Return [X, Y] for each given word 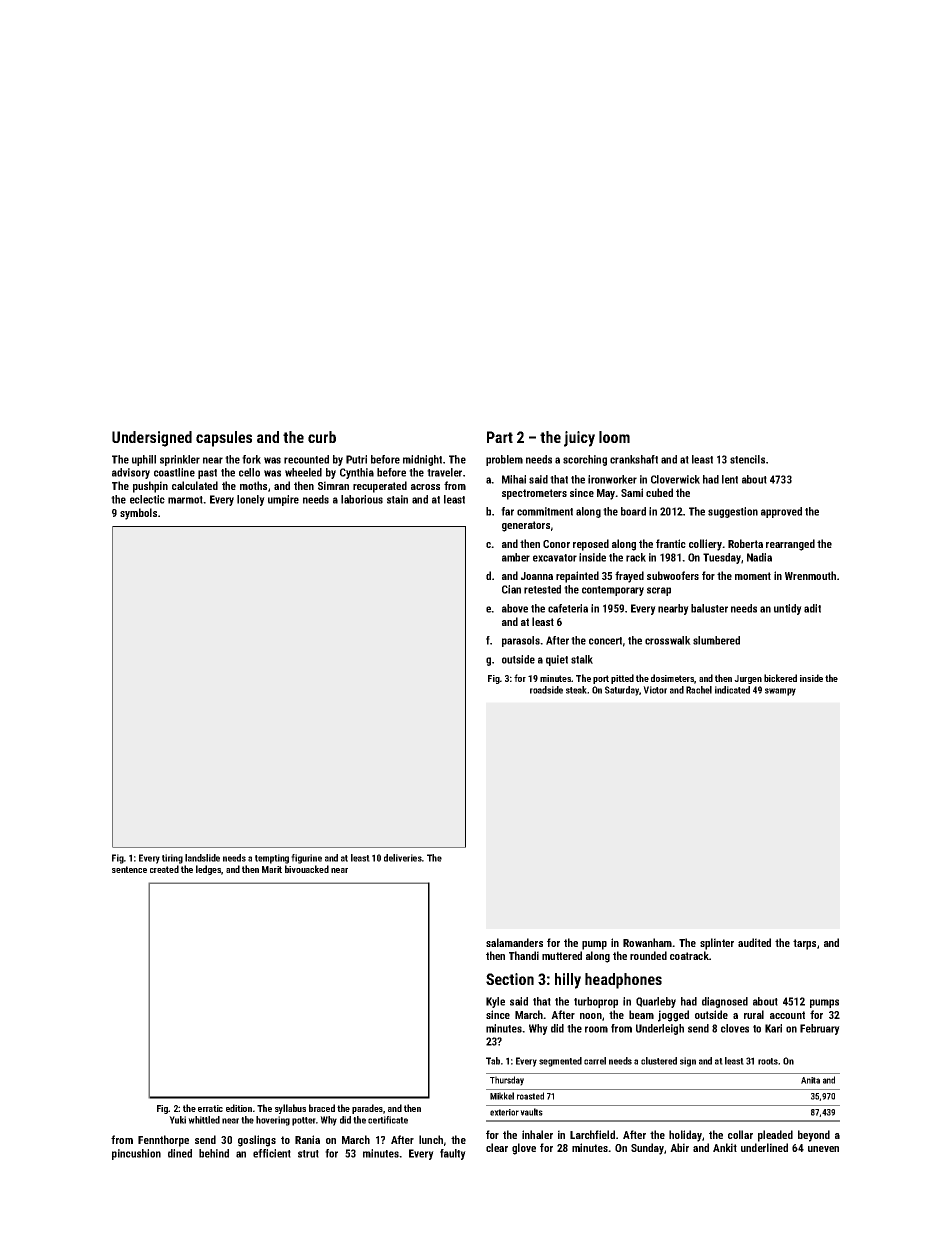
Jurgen [748, 679]
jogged [673, 1016]
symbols [138, 514]
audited [754, 942]
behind [214, 1153]
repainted [577, 577]
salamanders [514, 942]
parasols [521, 641]
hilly [568, 981]
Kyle [495, 1002]
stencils [747, 459]
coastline [174, 472]
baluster [709, 608]
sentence [129, 869]
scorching [585, 460]
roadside [546, 690]
